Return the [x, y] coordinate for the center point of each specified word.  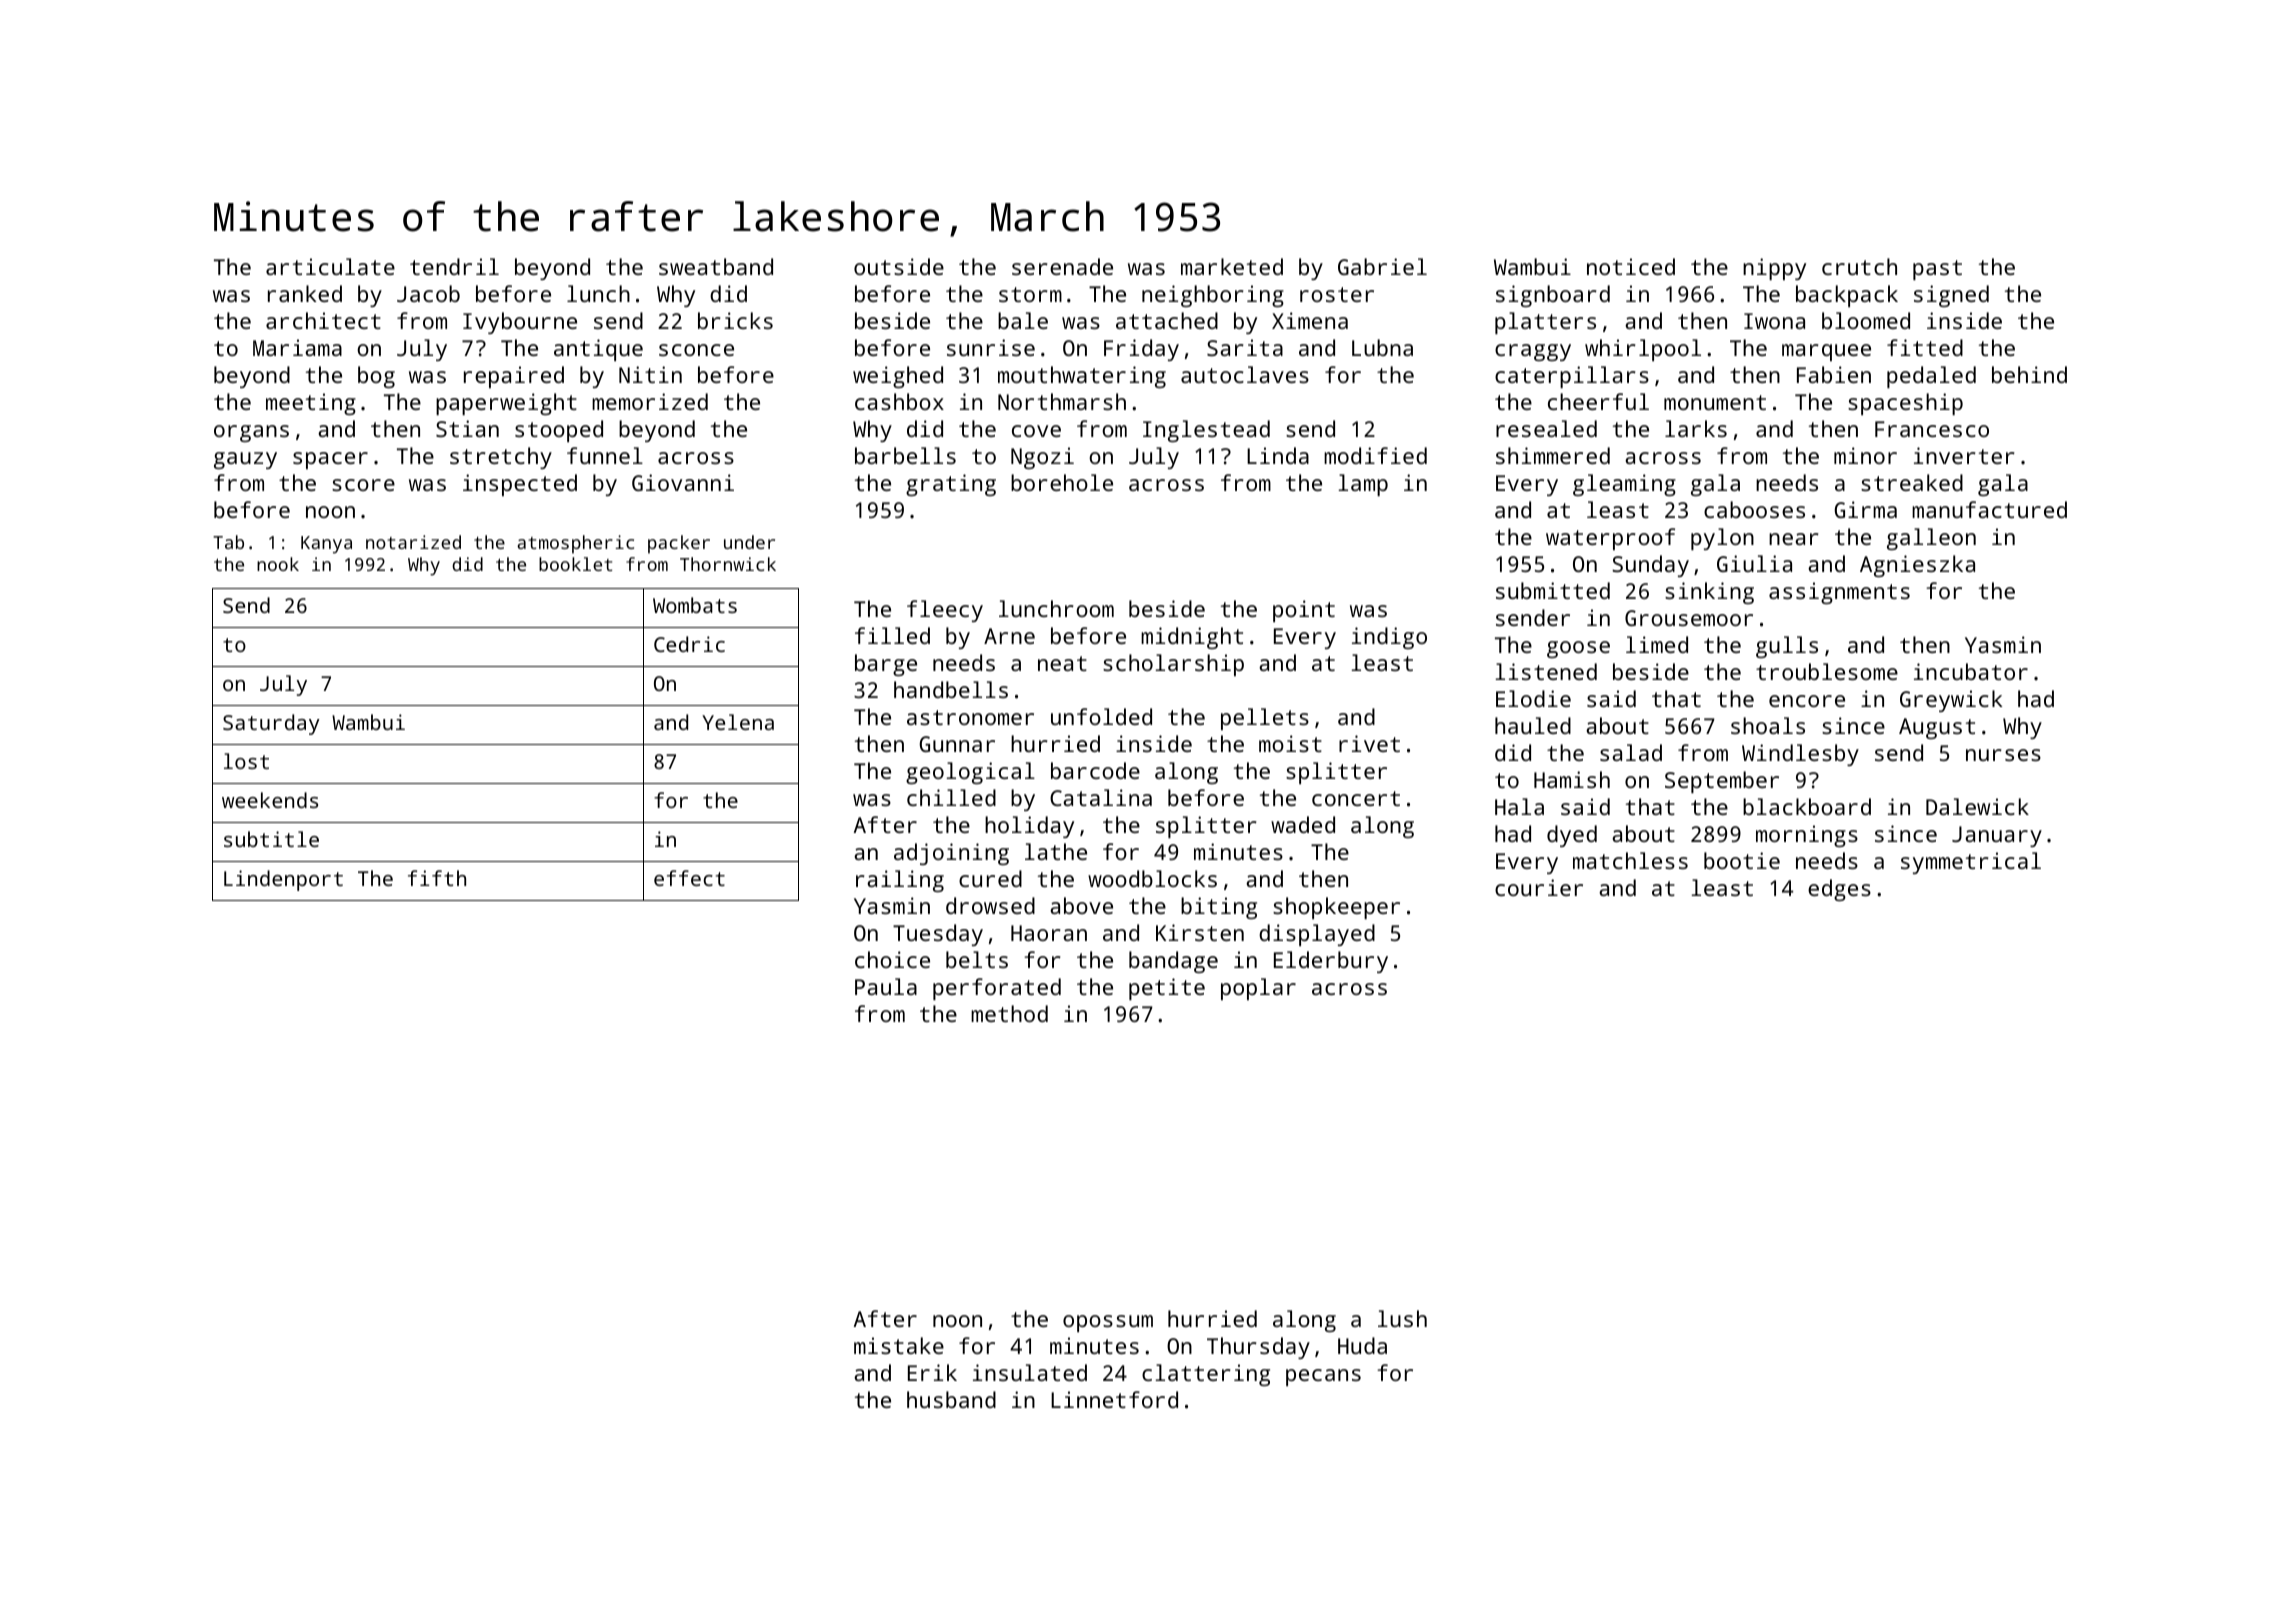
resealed [1546, 428]
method [1009, 1013]
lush [1402, 1318]
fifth [437, 878]
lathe [1056, 851]
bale [1023, 320]
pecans [1323, 1377]
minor [1865, 455]
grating [951, 485]
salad [1631, 752]
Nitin [650, 374]
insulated [1030, 1372]
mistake [899, 1345]
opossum [1108, 1323]
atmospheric [575, 544]
